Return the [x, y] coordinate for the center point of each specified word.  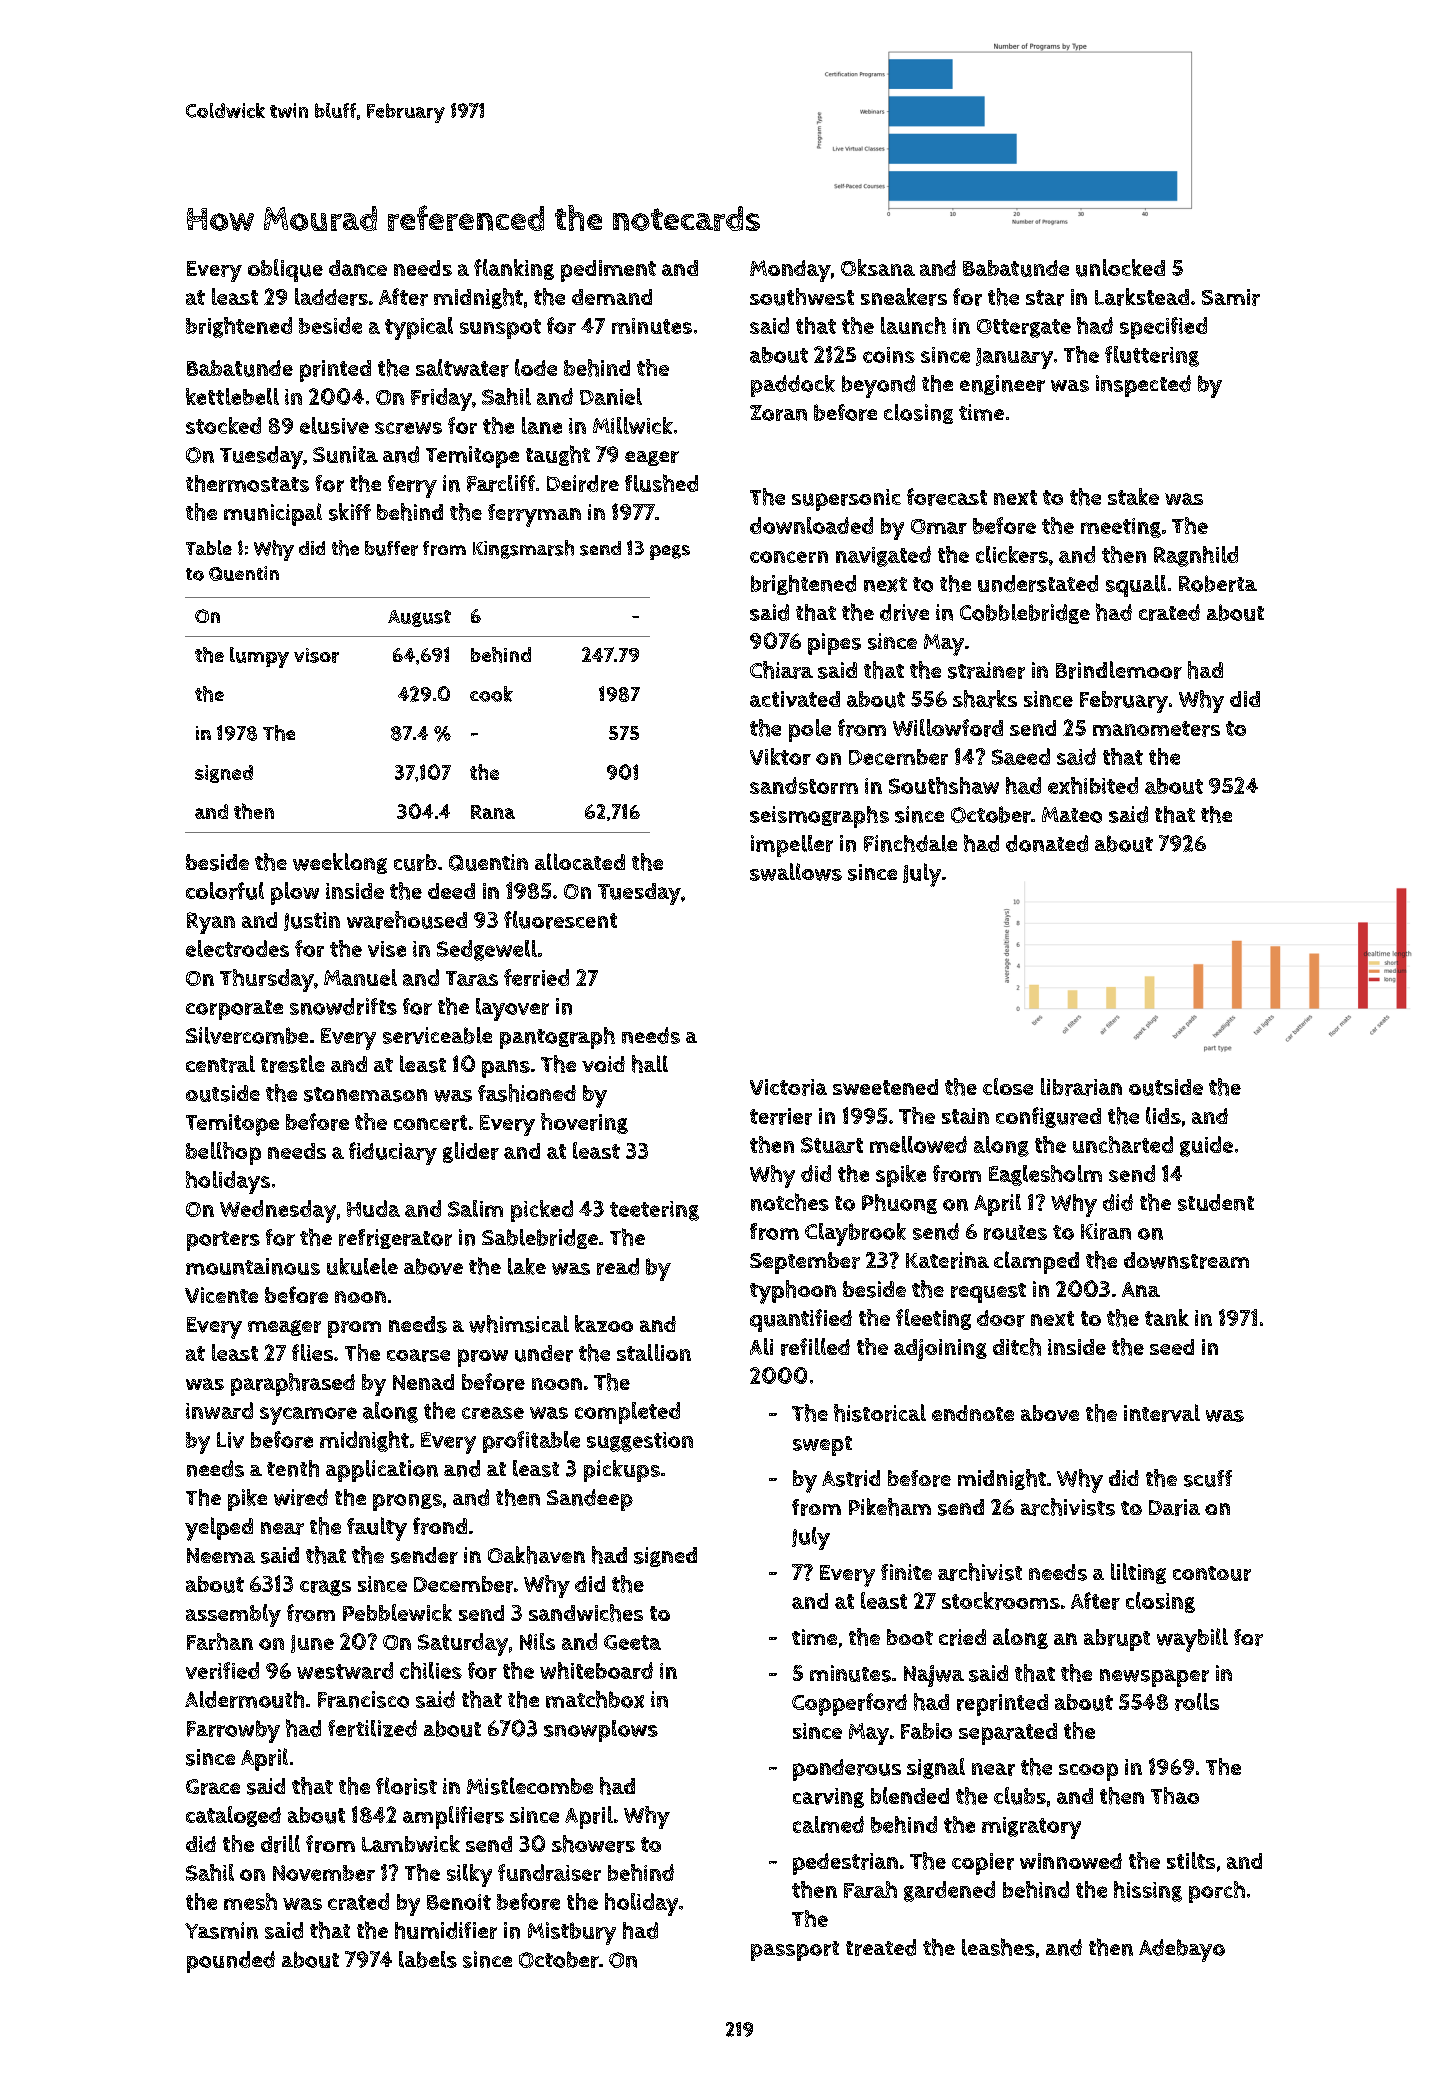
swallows [796, 872]
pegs [670, 552]
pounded [231, 1962]
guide [1206, 1146]
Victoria [788, 1087]
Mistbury [572, 1933]
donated [1047, 843]
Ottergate [1024, 328]
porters [223, 1241]
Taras [472, 978]
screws [408, 428]
